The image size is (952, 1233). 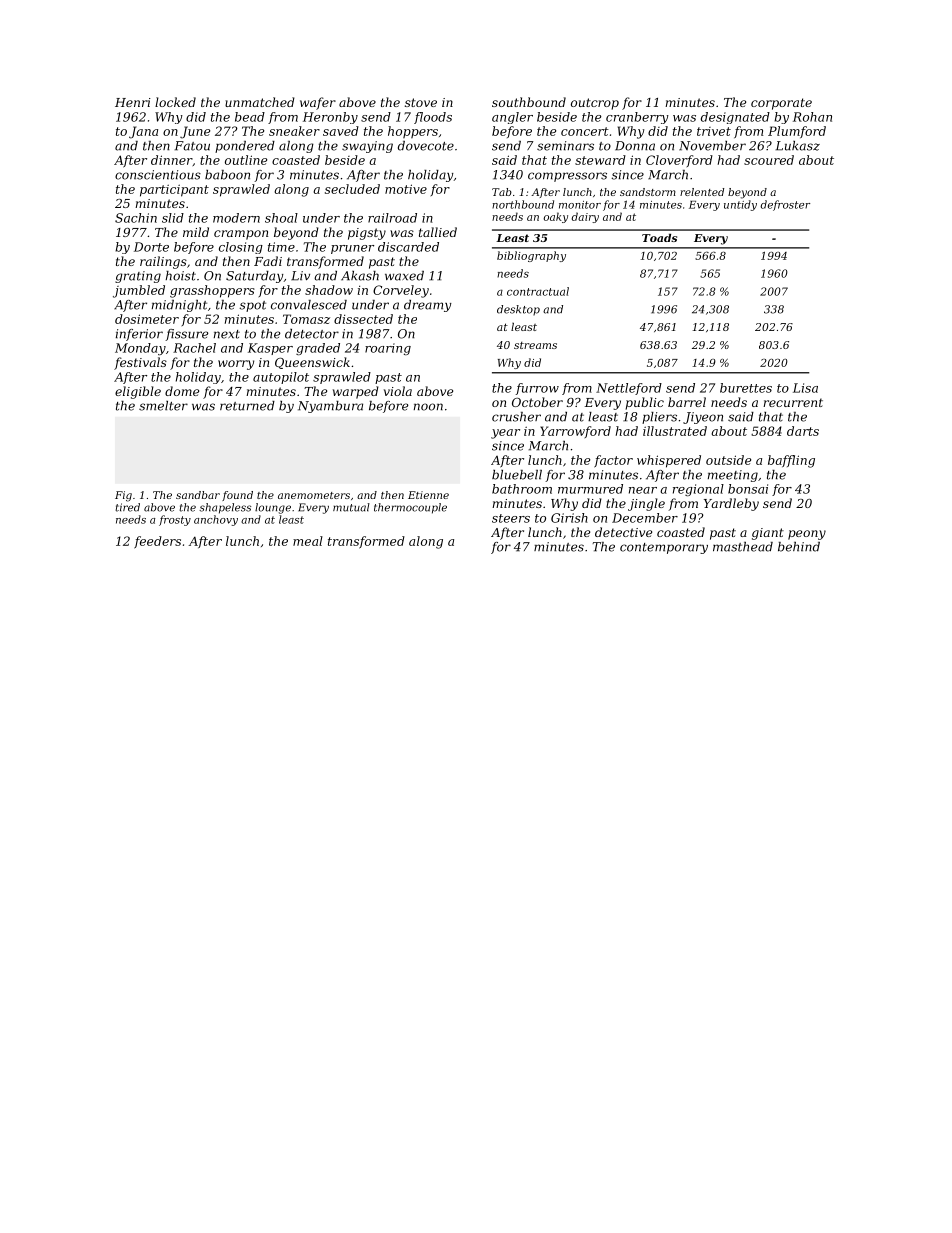 What do you see at coordinates (157, 542) in the screenshot?
I see `feeders` at bounding box center [157, 542].
